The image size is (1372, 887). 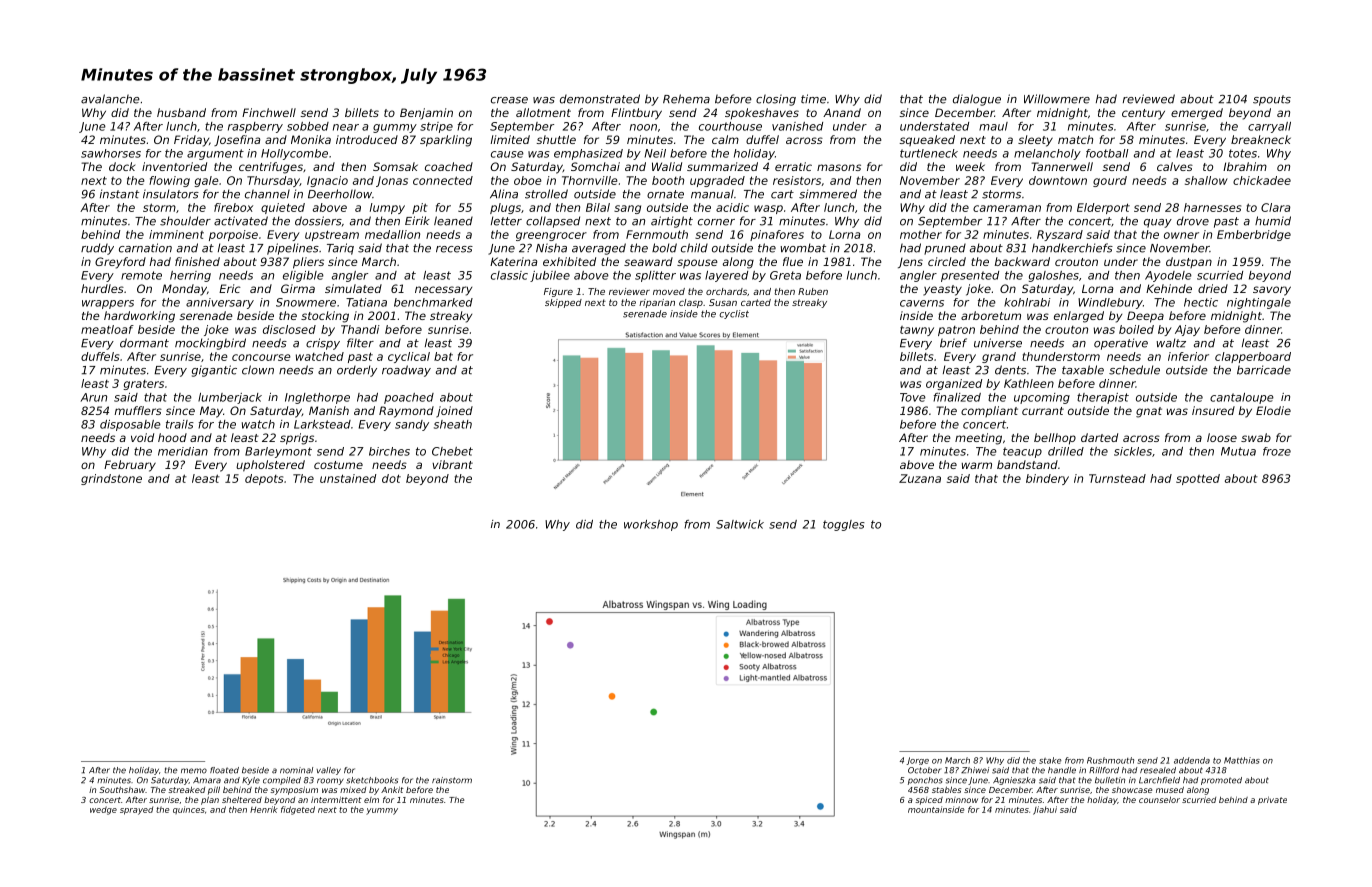 I want to click on spiced, so click(x=929, y=801).
